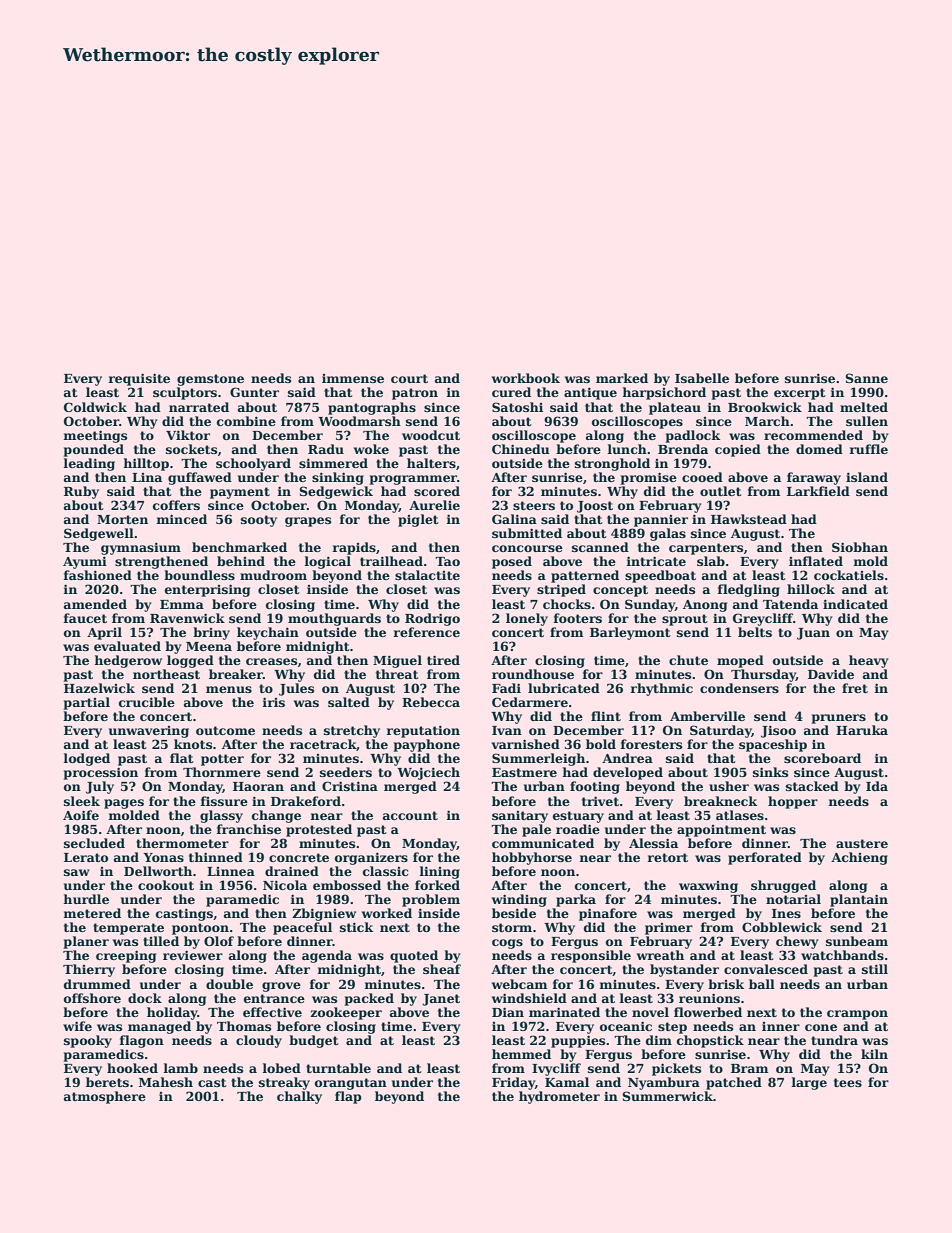  Describe the element at coordinates (105, 1097) in the document. I see `atmosphere` at that location.
